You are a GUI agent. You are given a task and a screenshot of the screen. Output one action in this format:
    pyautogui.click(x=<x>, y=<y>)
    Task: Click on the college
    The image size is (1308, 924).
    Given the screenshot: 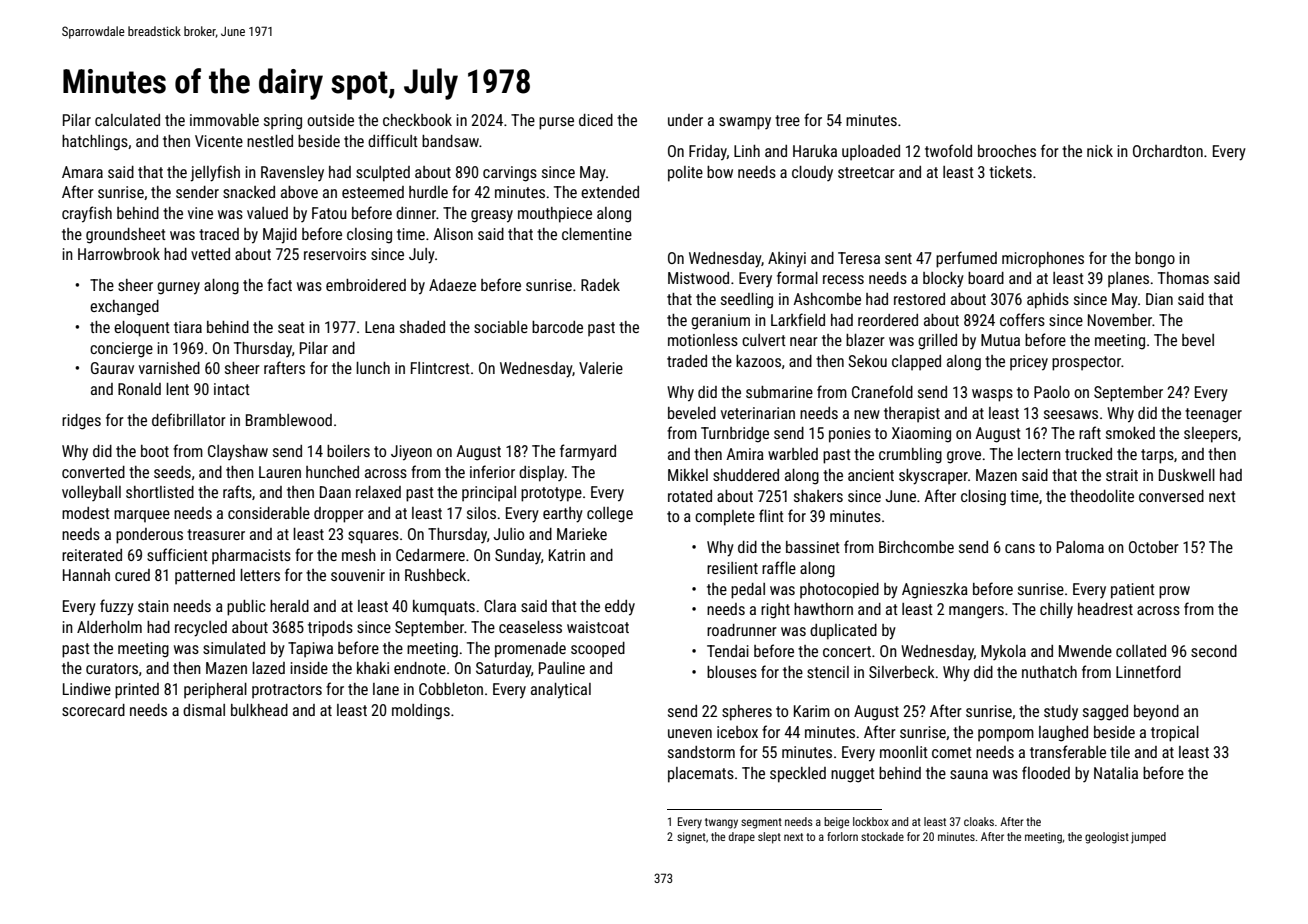 What is the action you would take?
    pyautogui.click(x=610, y=515)
